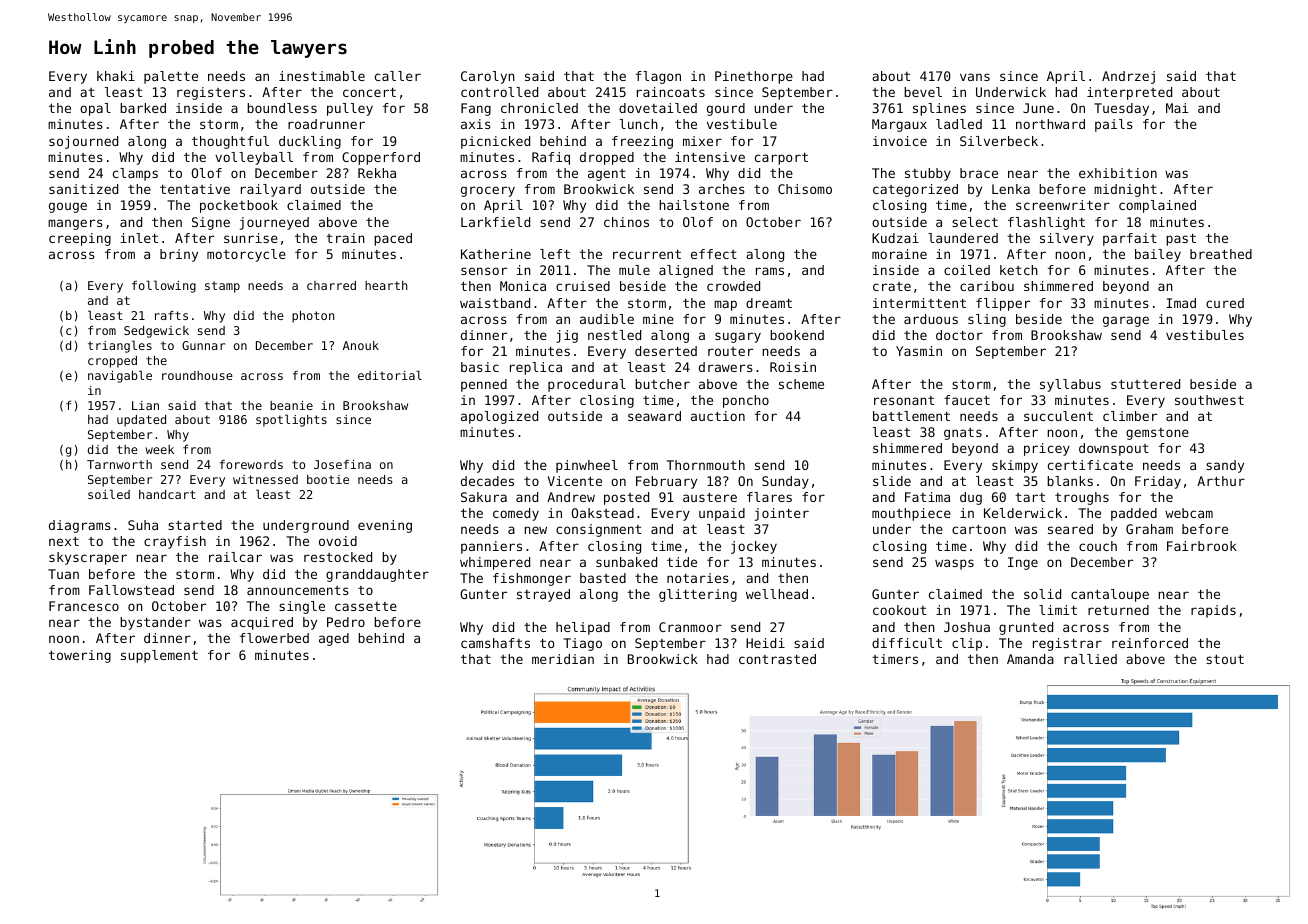 The image size is (1308, 924). What do you see at coordinates (1209, 400) in the screenshot?
I see `southwest` at bounding box center [1209, 400].
